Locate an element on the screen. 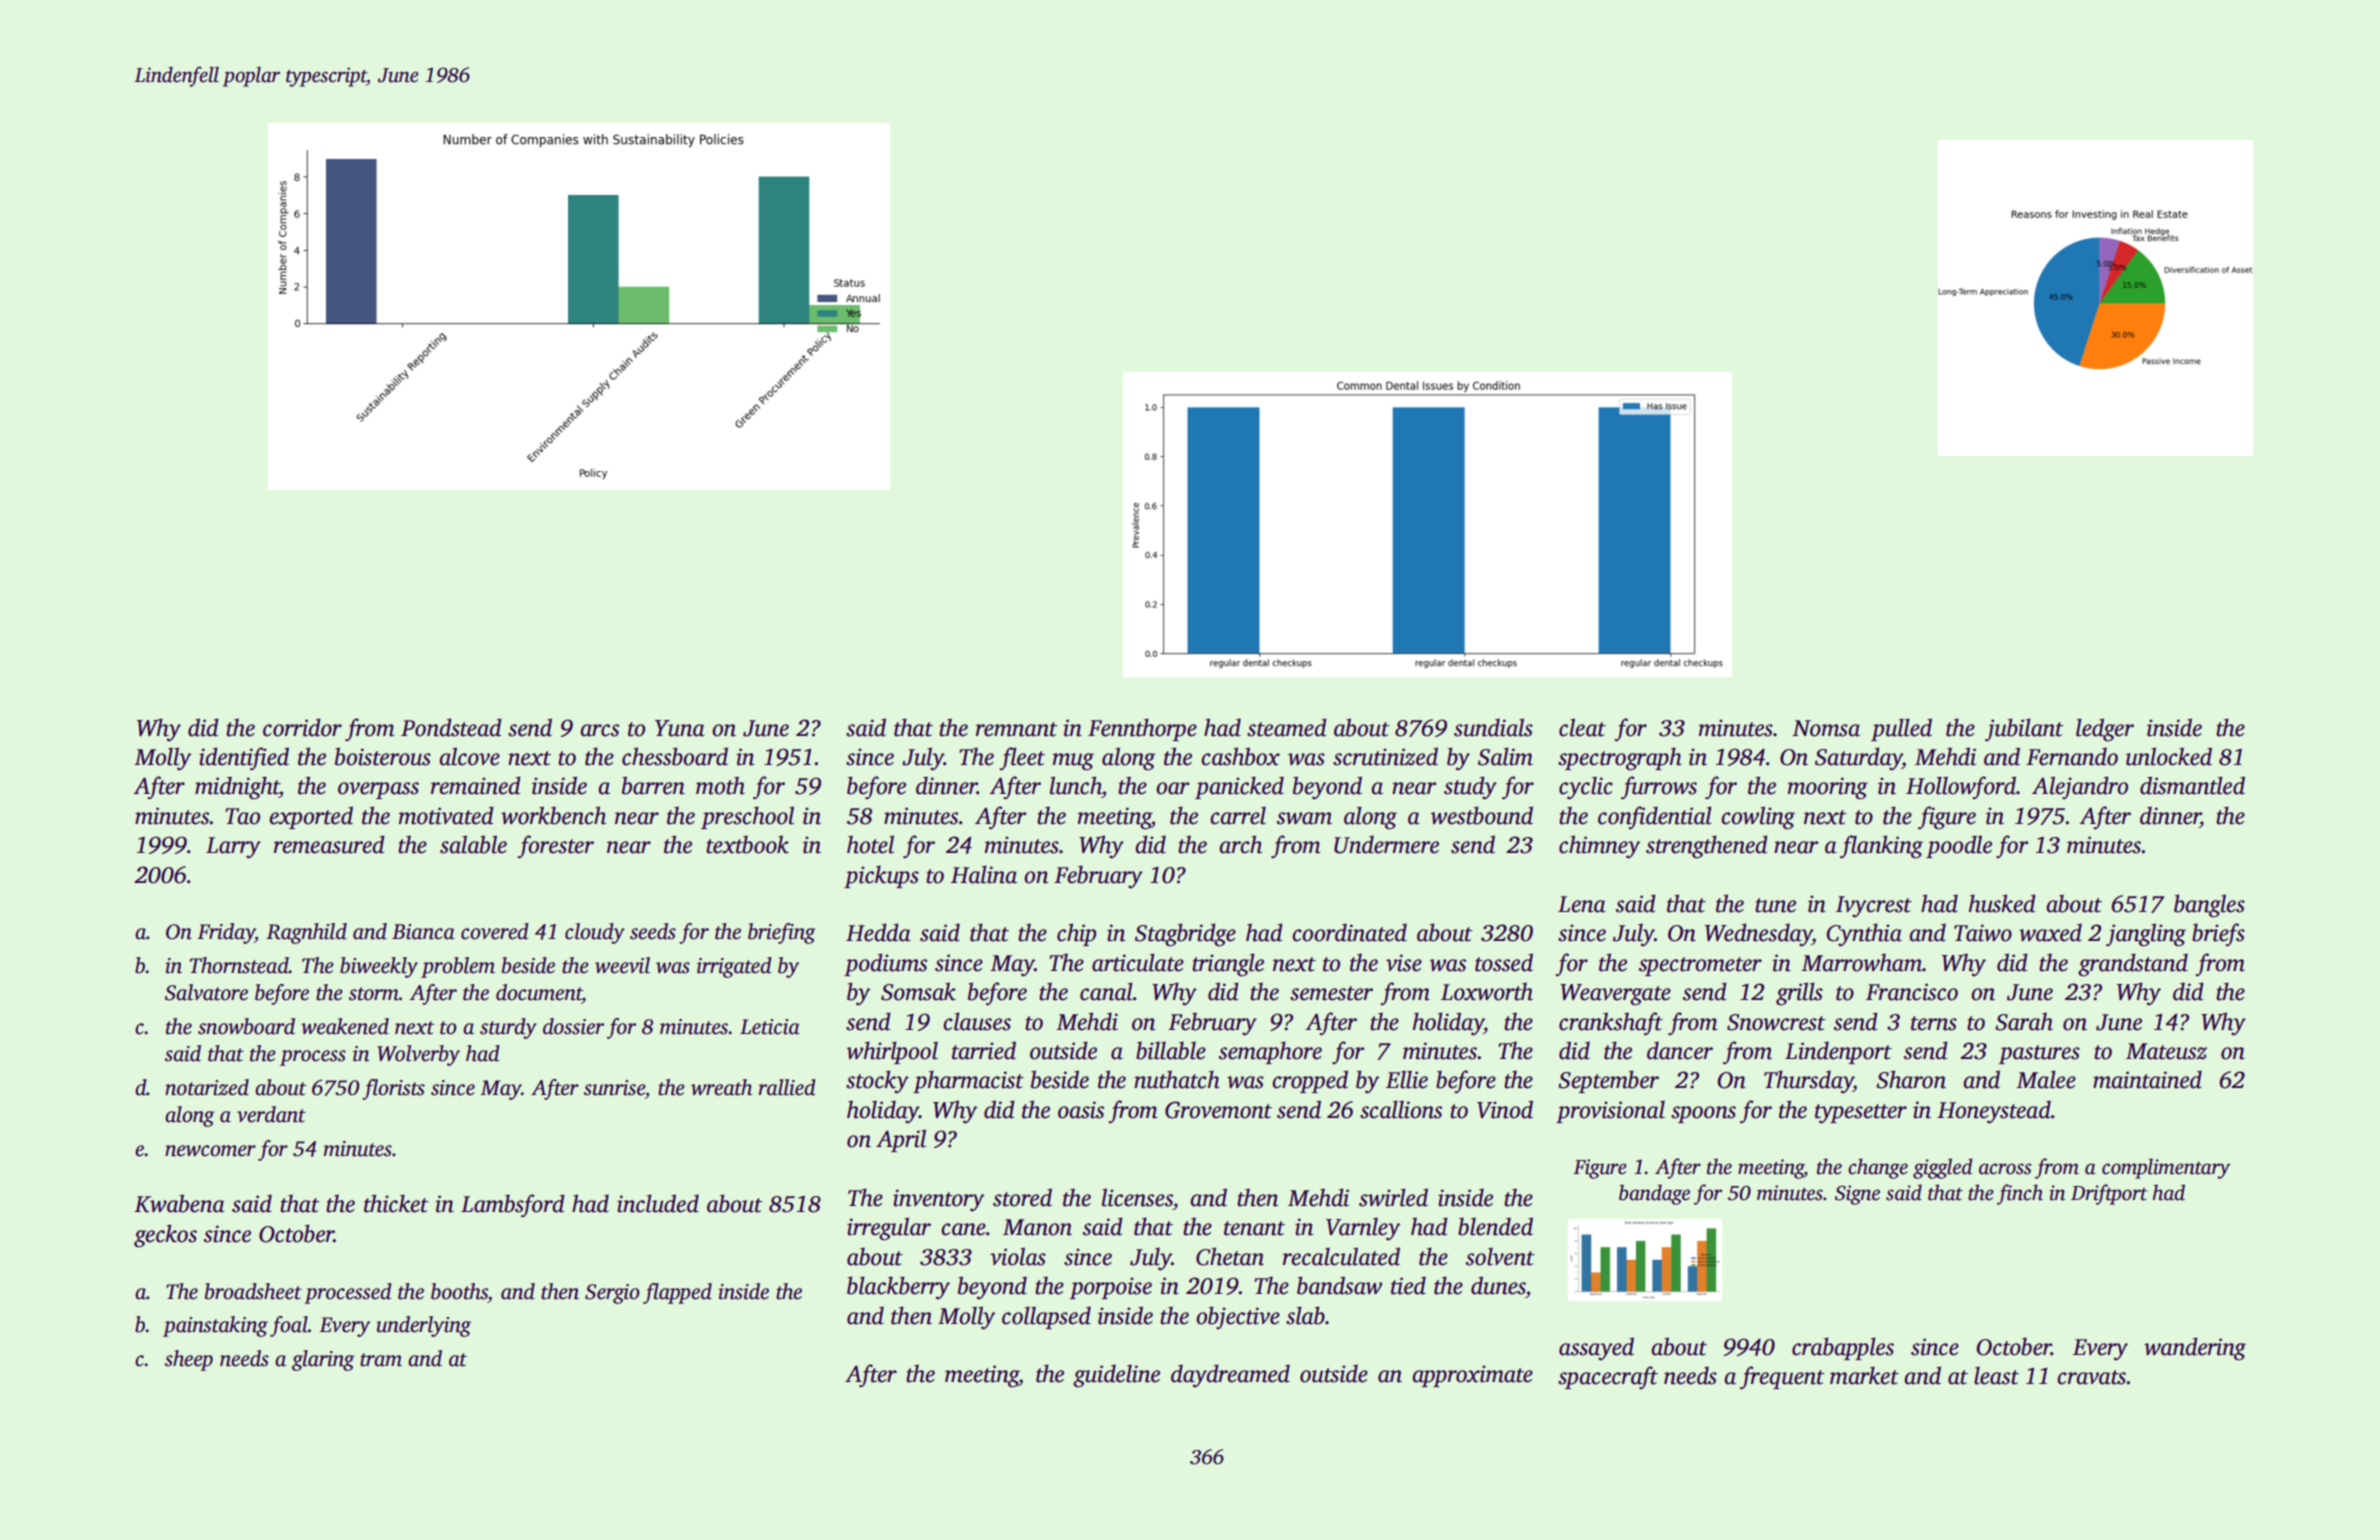 The height and width of the screenshot is (1540, 2380). tram is located at coordinates (381, 1360).
